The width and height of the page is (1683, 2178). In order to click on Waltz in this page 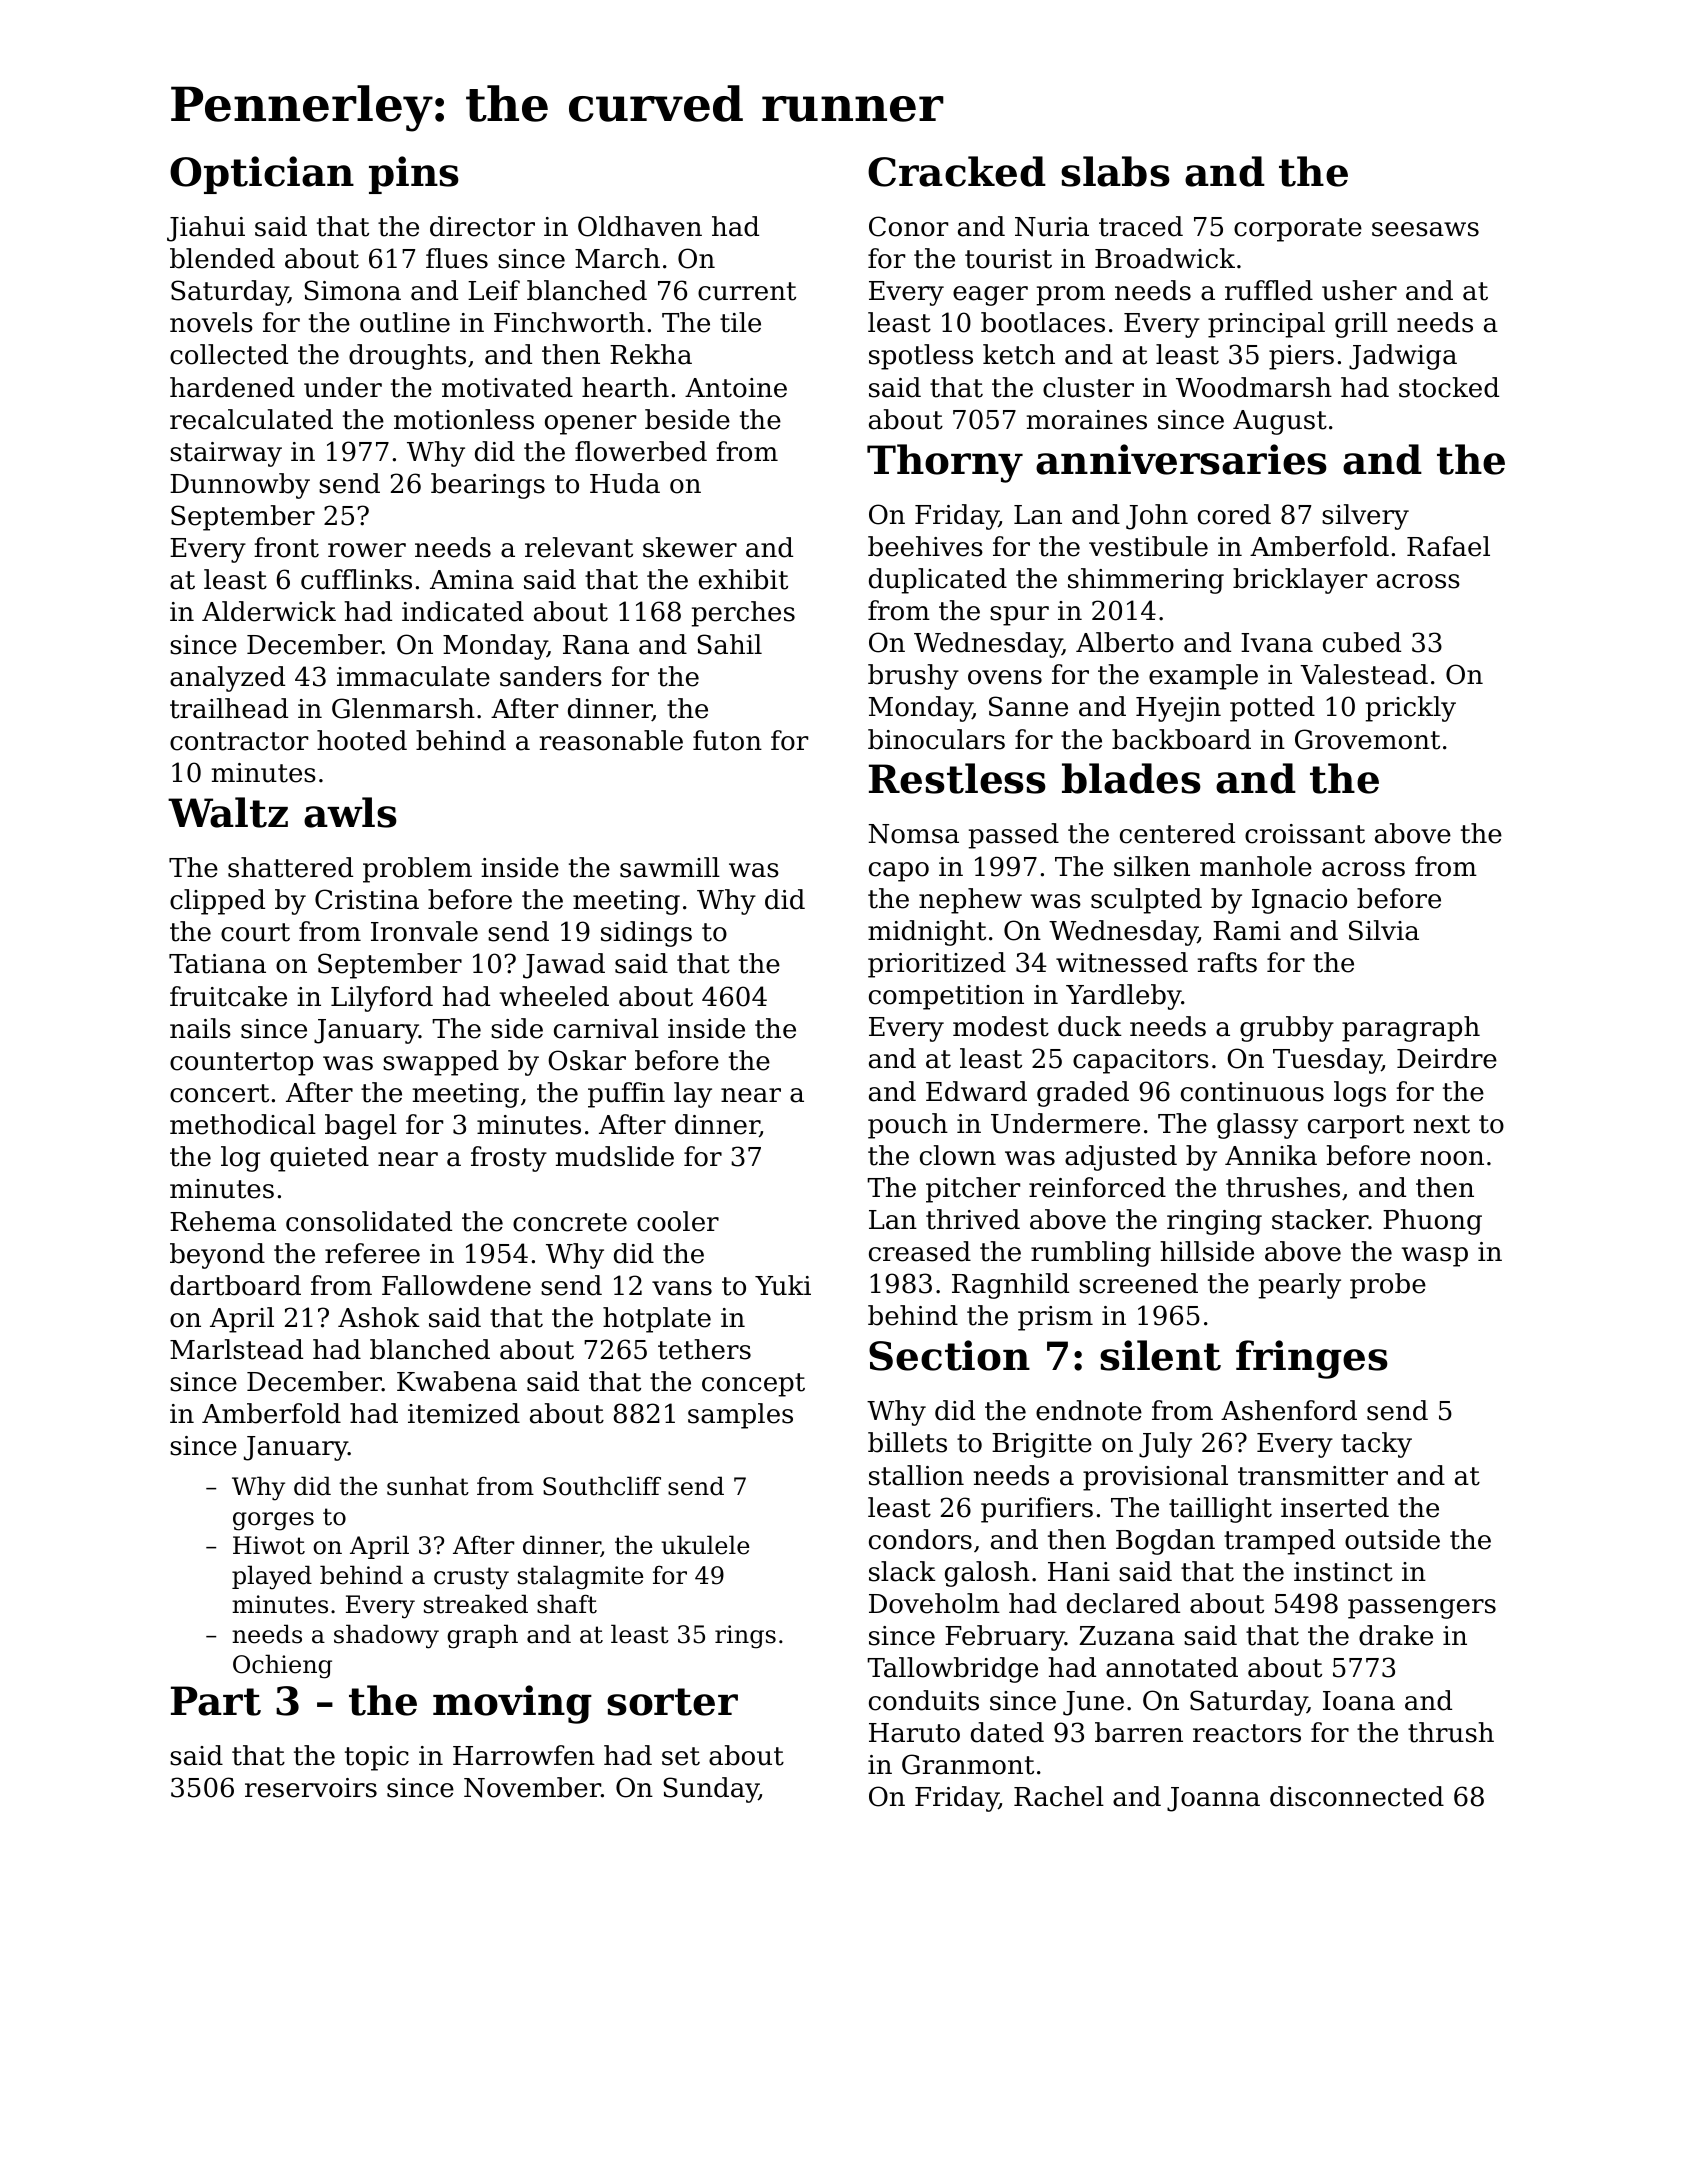, I will do `click(228, 812)`.
